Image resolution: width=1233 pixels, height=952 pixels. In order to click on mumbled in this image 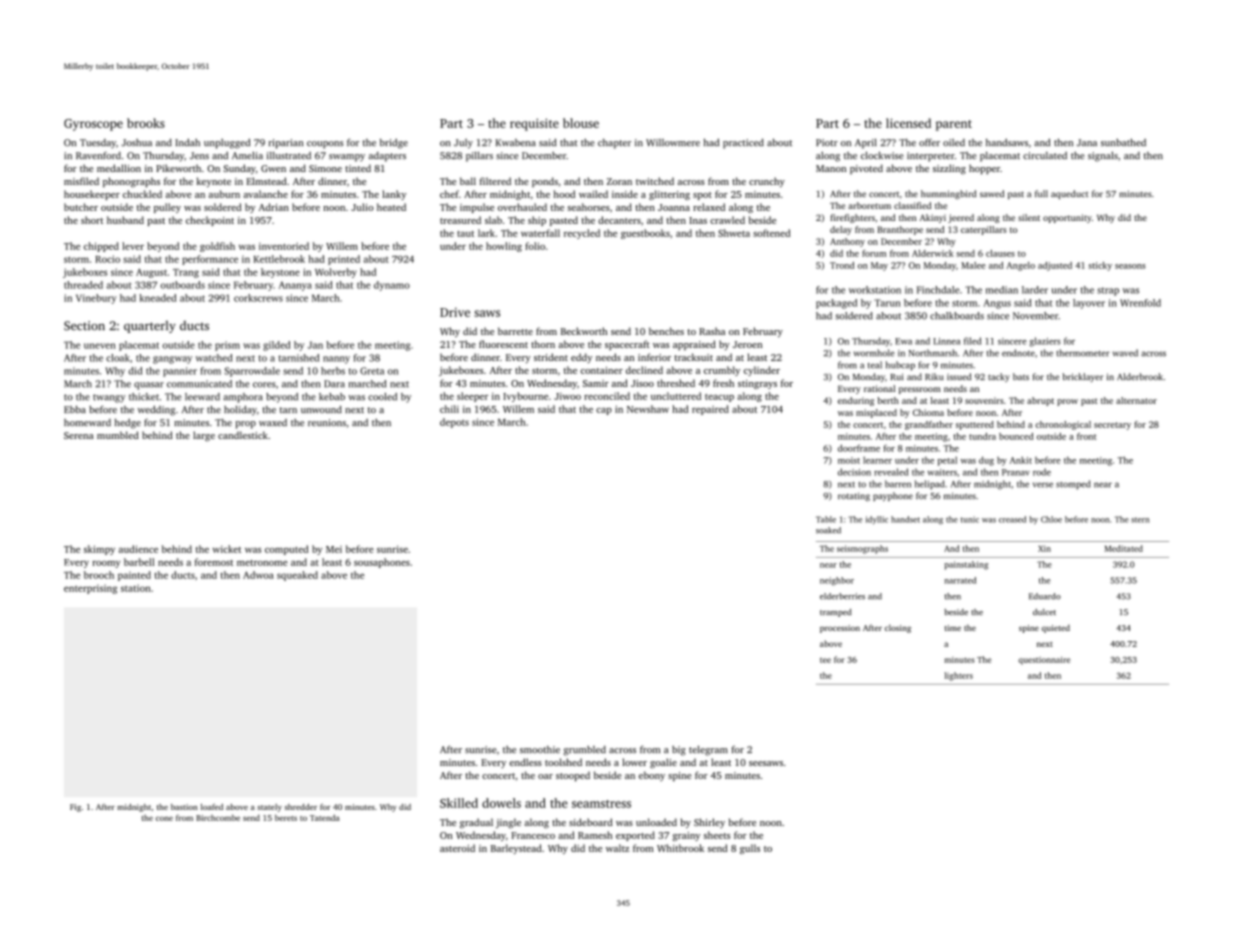, I will do `click(118, 435)`.
